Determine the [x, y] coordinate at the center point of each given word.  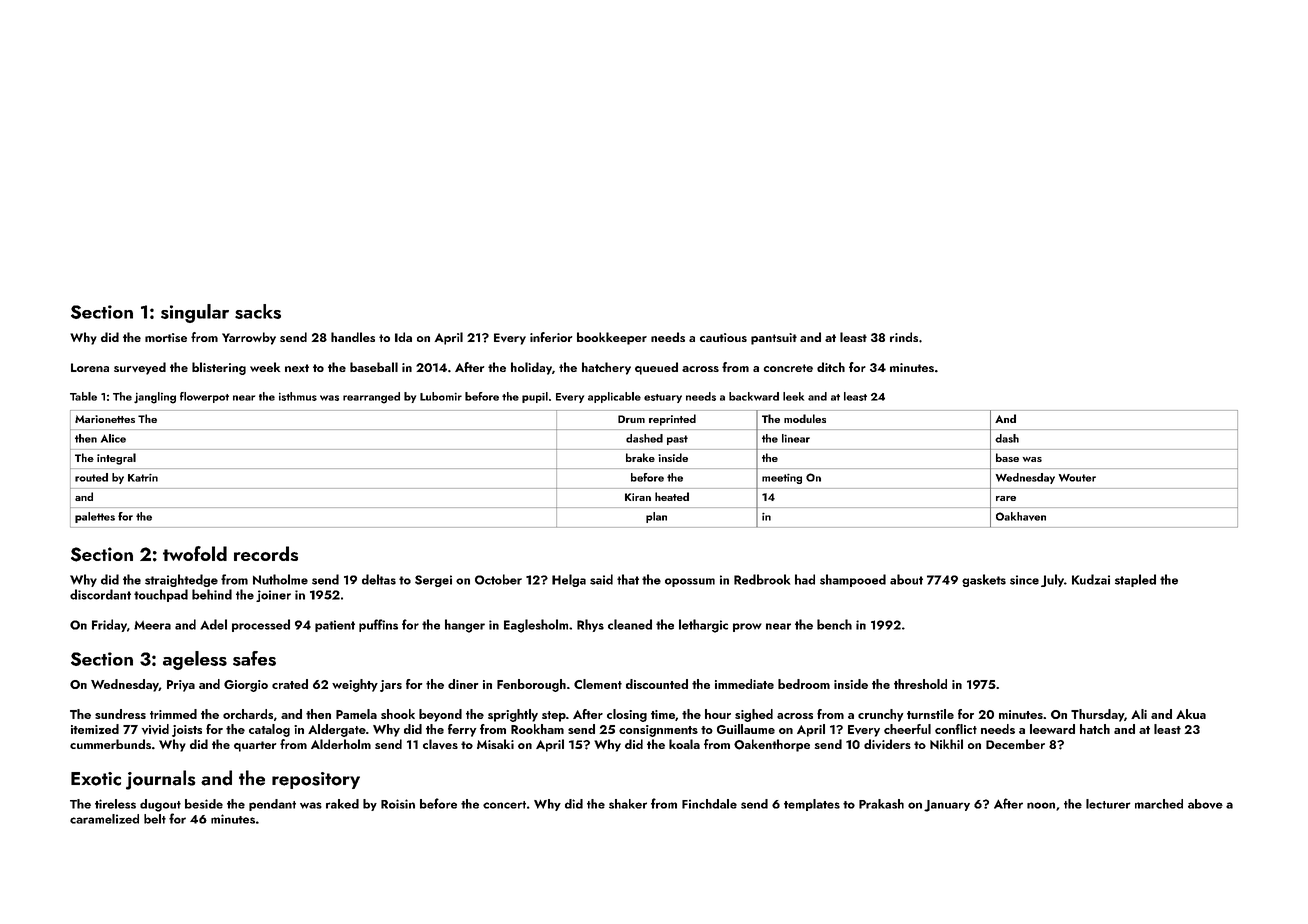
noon [1041, 805]
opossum [690, 582]
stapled [1135, 580]
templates [812, 805]
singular [195, 313]
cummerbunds [110, 744]
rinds [904, 337]
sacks [258, 311]
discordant [100, 594]
